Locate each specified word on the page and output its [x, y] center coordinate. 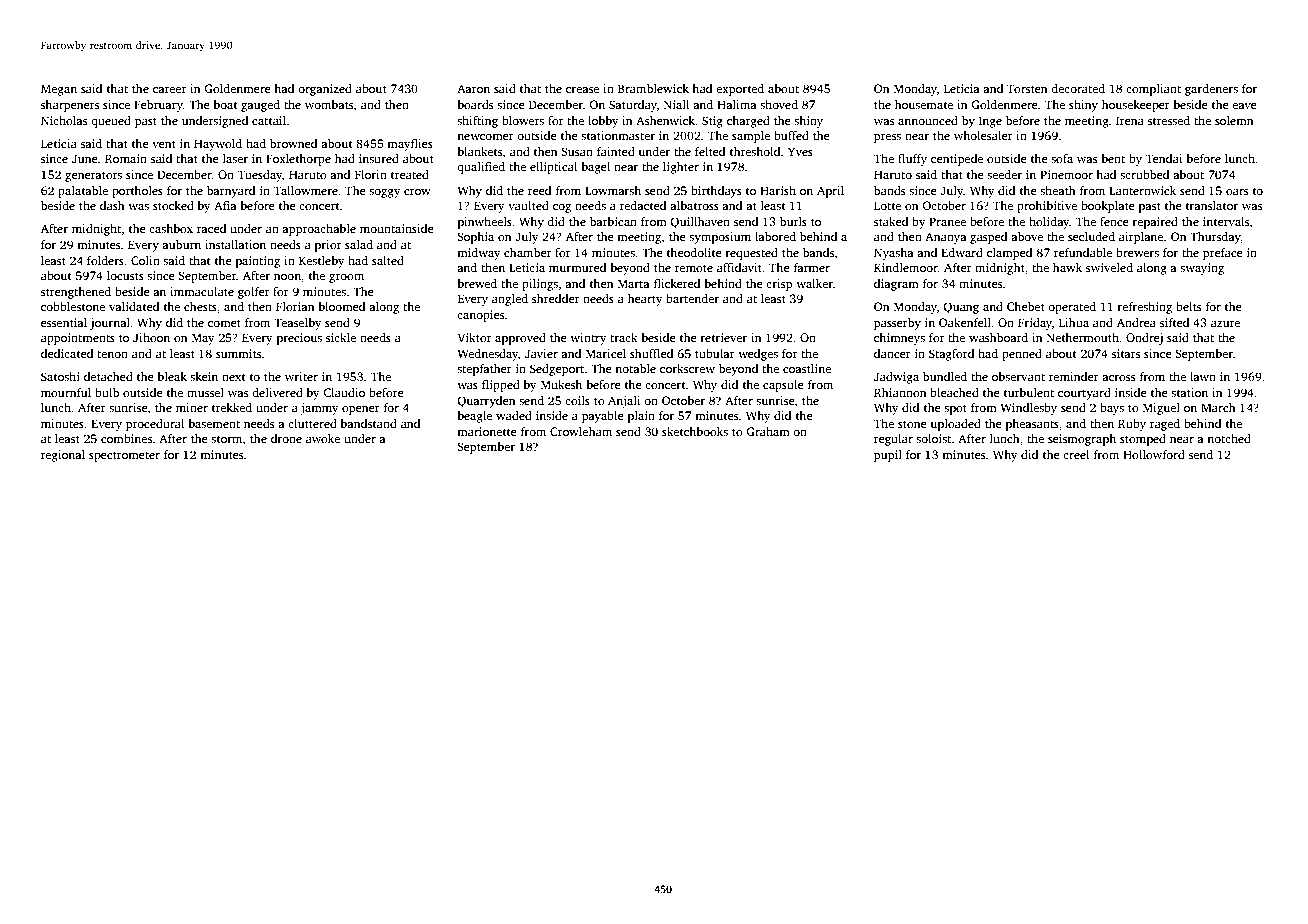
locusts [125, 275]
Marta [634, 283]
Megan [59, 90]
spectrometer [124, 456]
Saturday [633, 106]
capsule [783, 386]
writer [301, 376]
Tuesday [260, 176]
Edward [962, 252]
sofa [1062, 158]
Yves [800, 151]
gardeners [1211, 90]
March [1218, 407]
